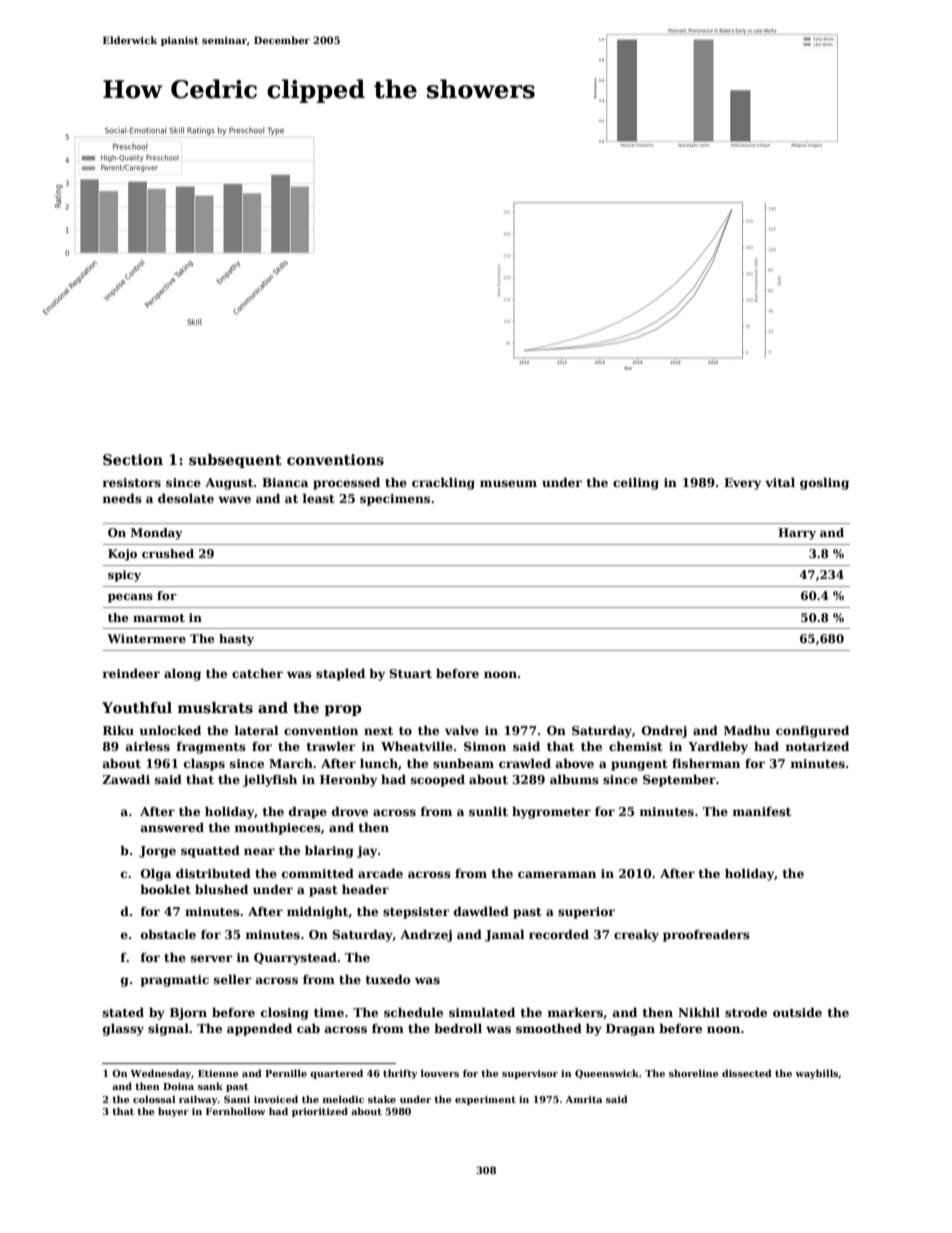 The width and height of the image is (952, 1233). Describe the element at coordinates (706, 935) in the image. I see `proofreaders` at that location.
